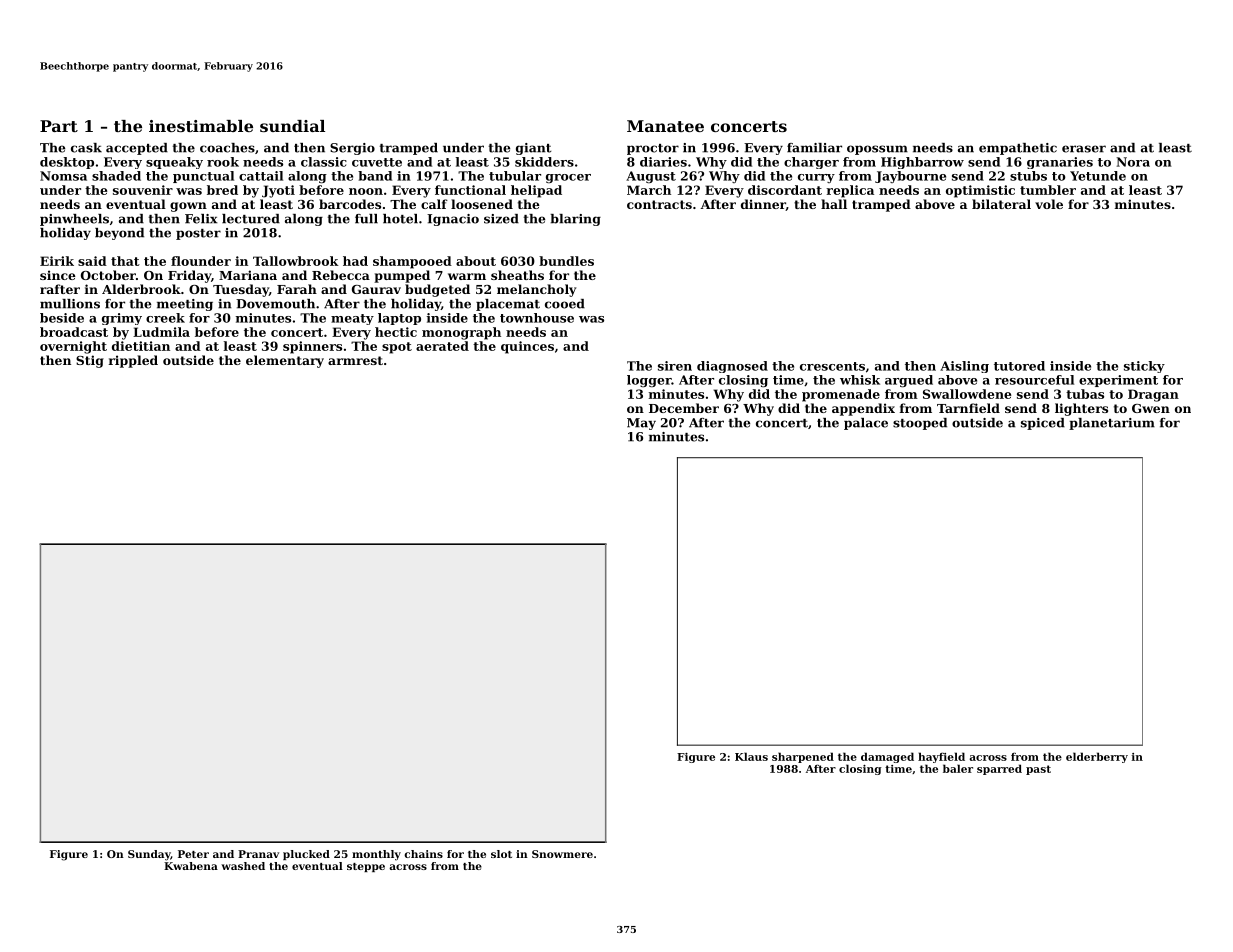 The image size is (1233, 952). I want to click on eraser, so click(1084, 149).
